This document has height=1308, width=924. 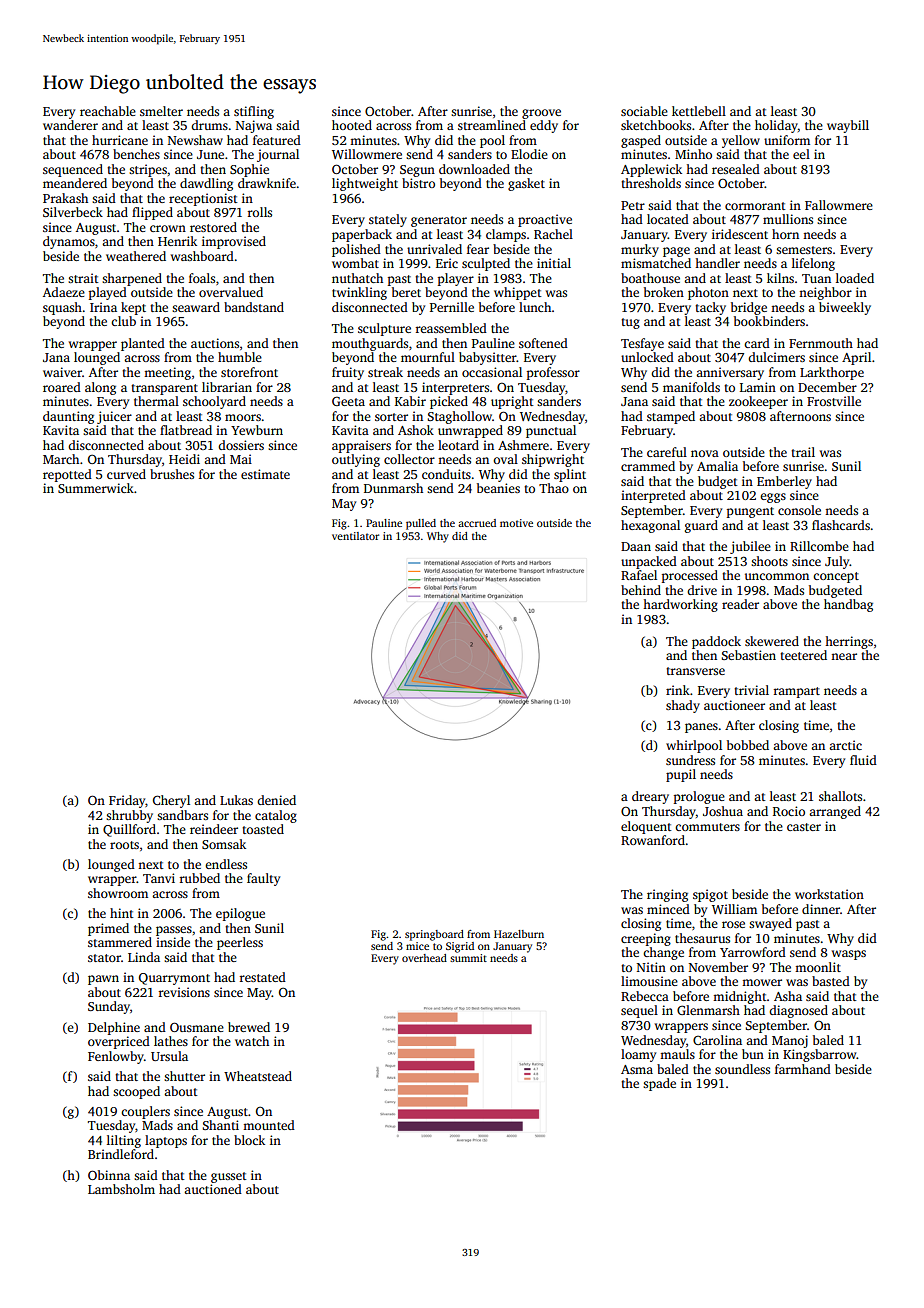 I want to click on auctioned, so click(x=213, y=1189).
